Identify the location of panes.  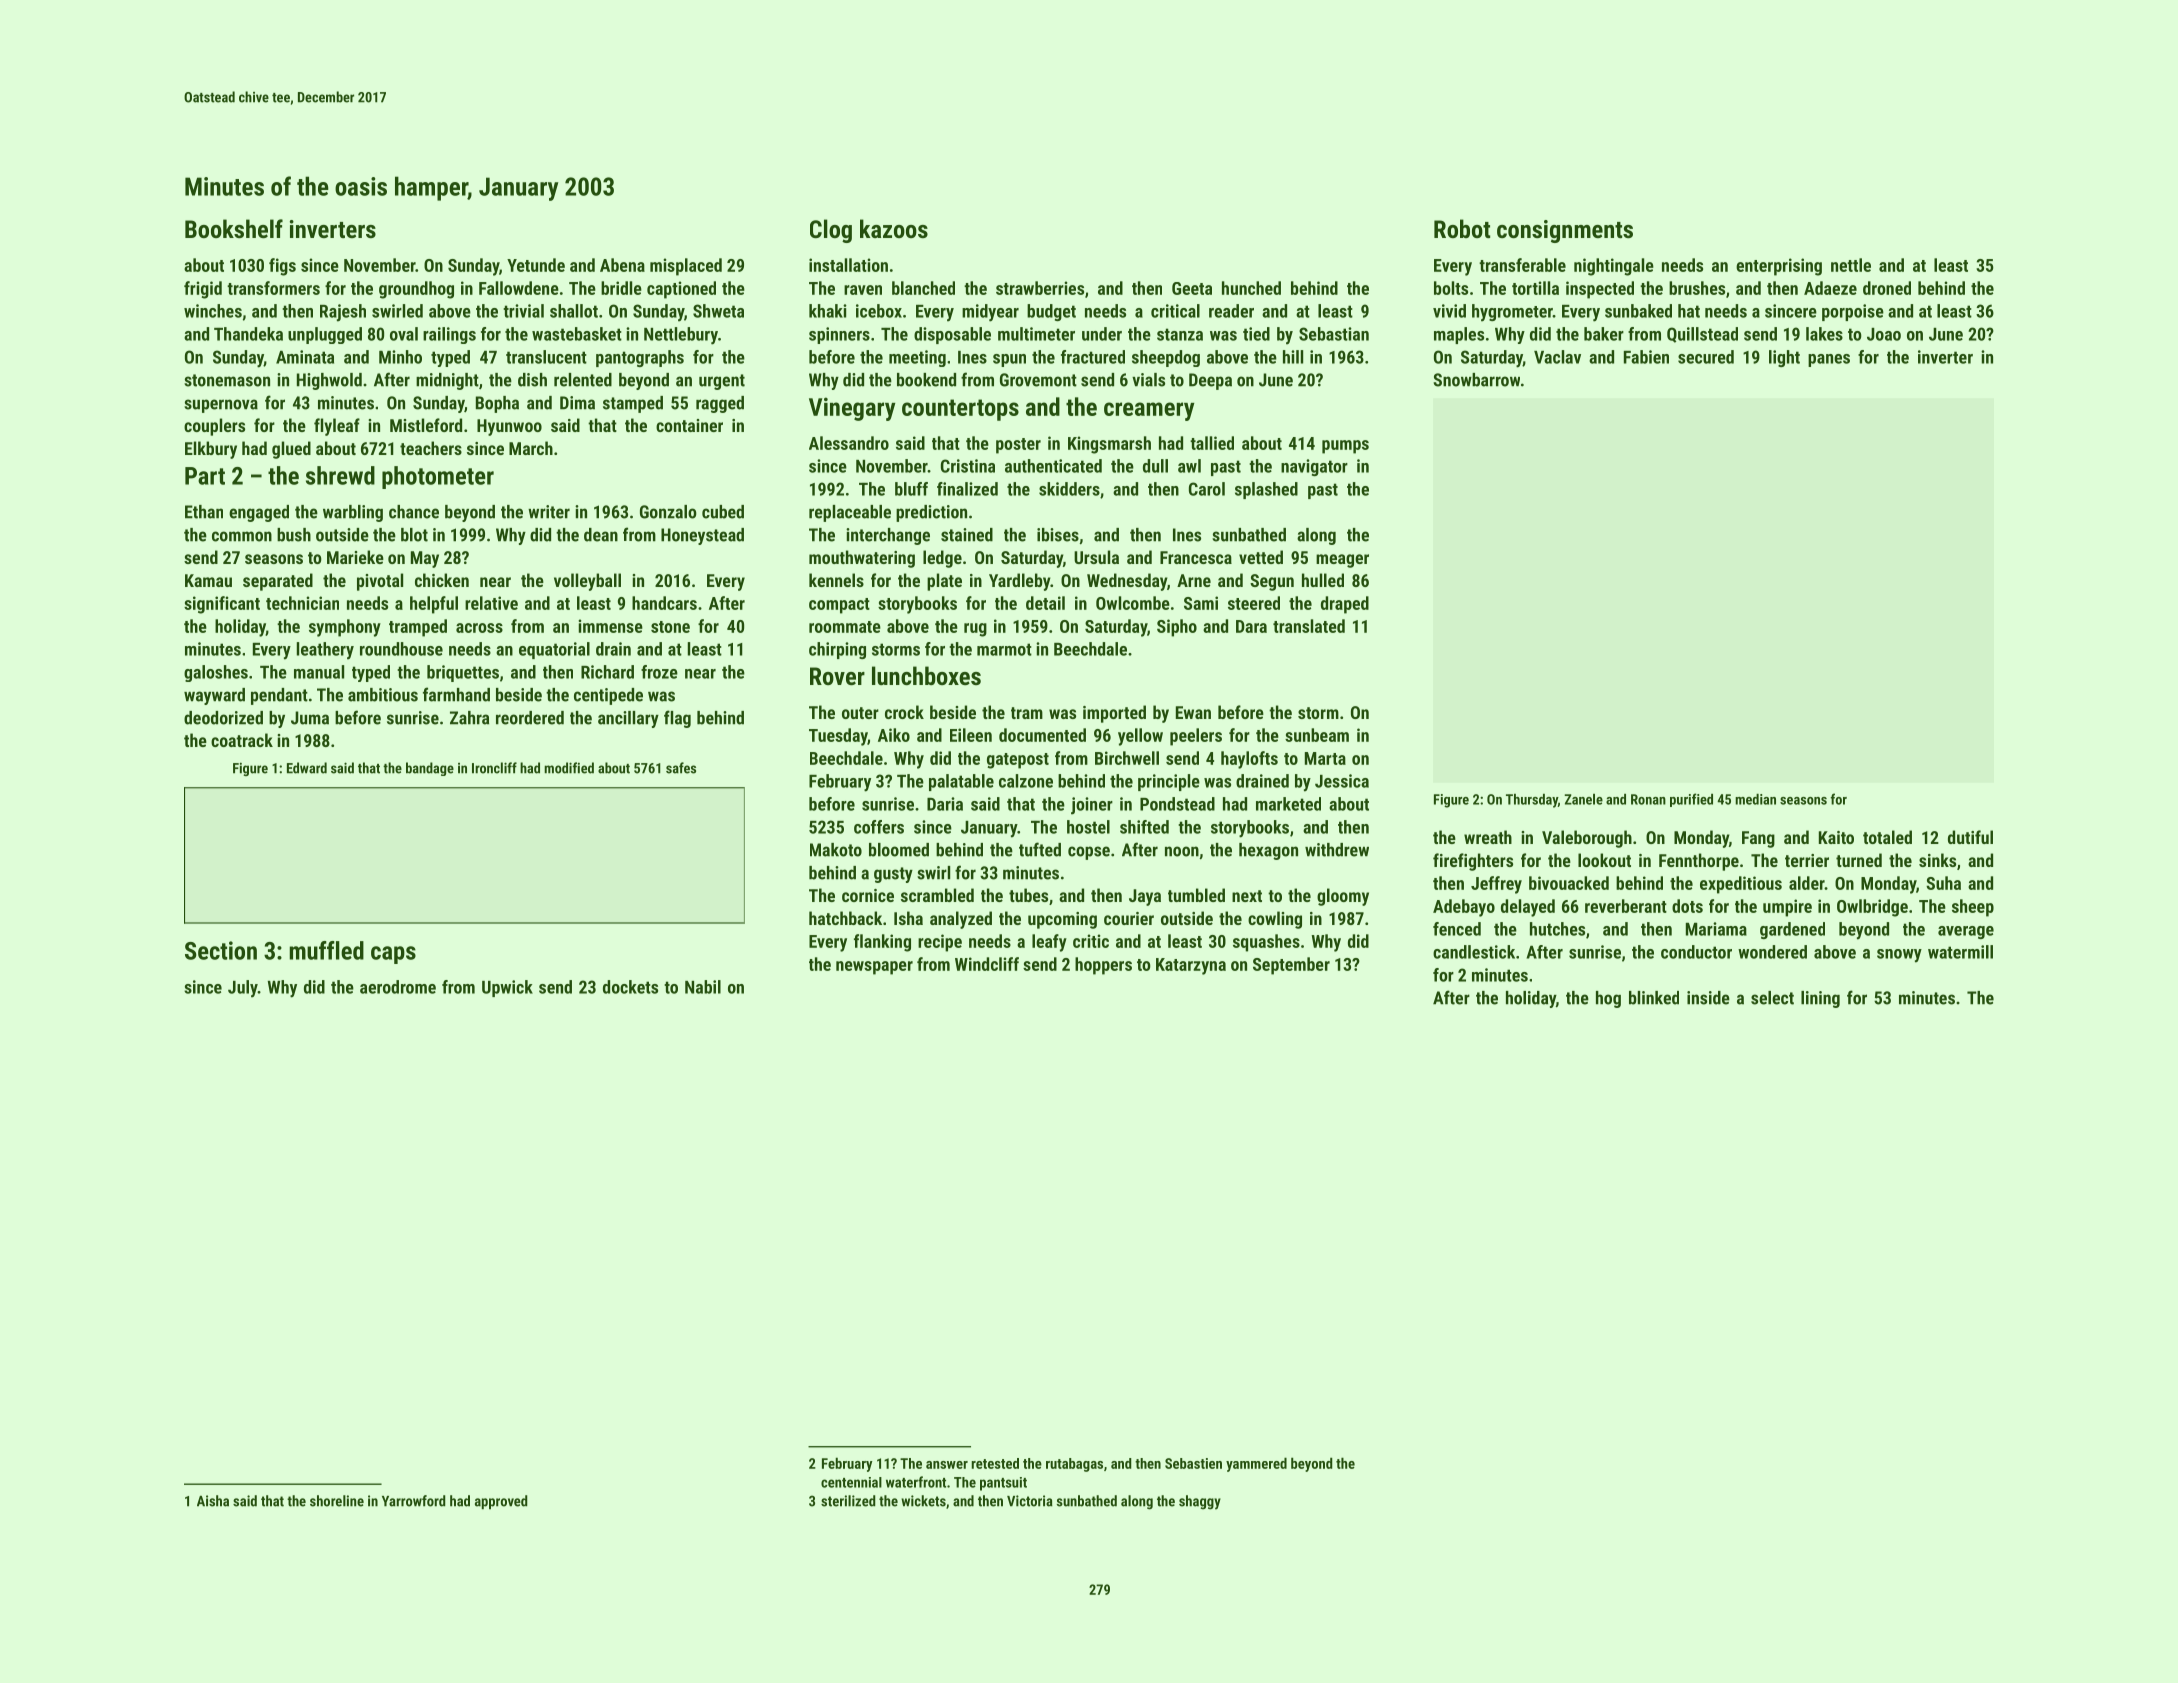
(1829, 360).
